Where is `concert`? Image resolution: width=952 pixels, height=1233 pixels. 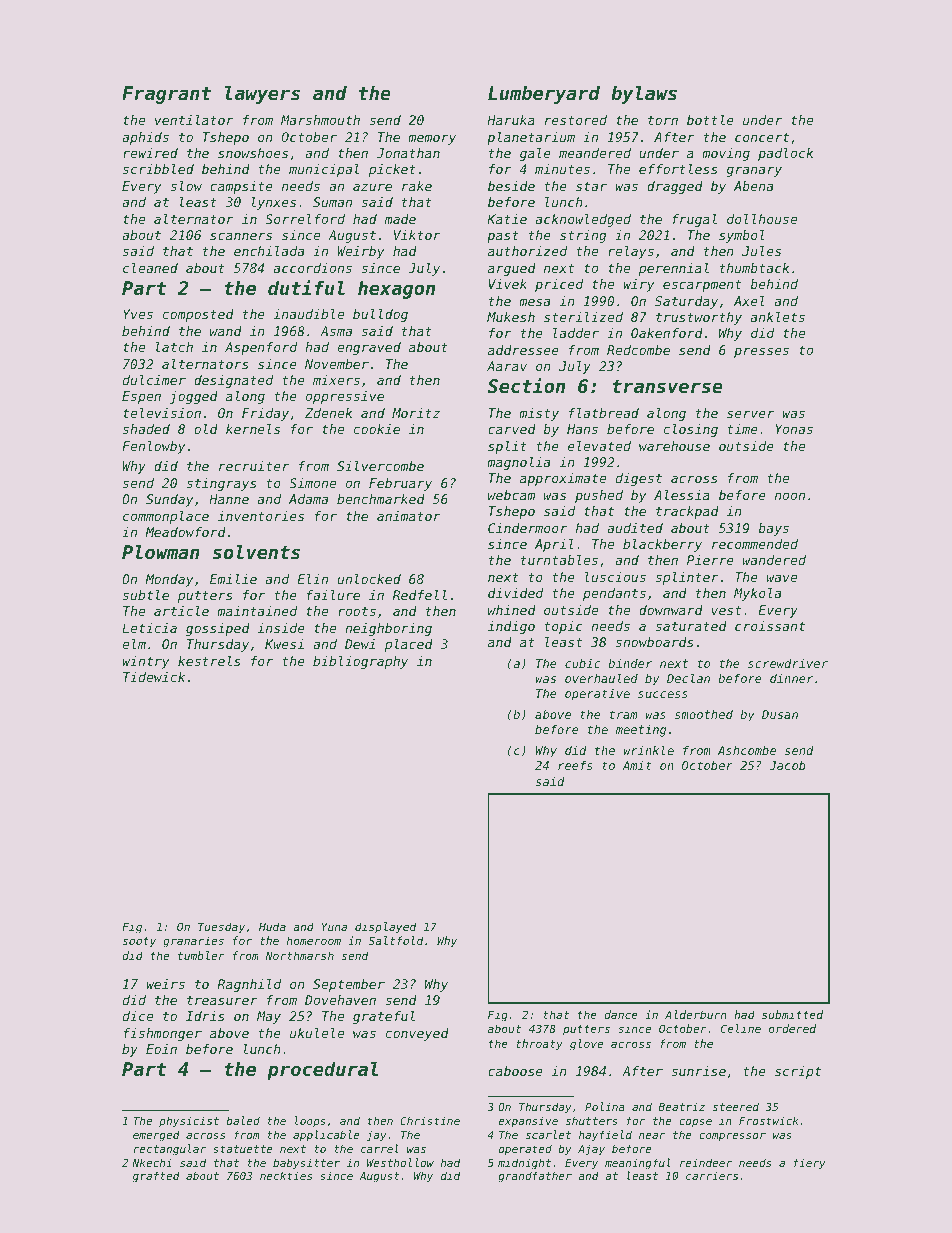 concert is located at coordinates (762, 137).
